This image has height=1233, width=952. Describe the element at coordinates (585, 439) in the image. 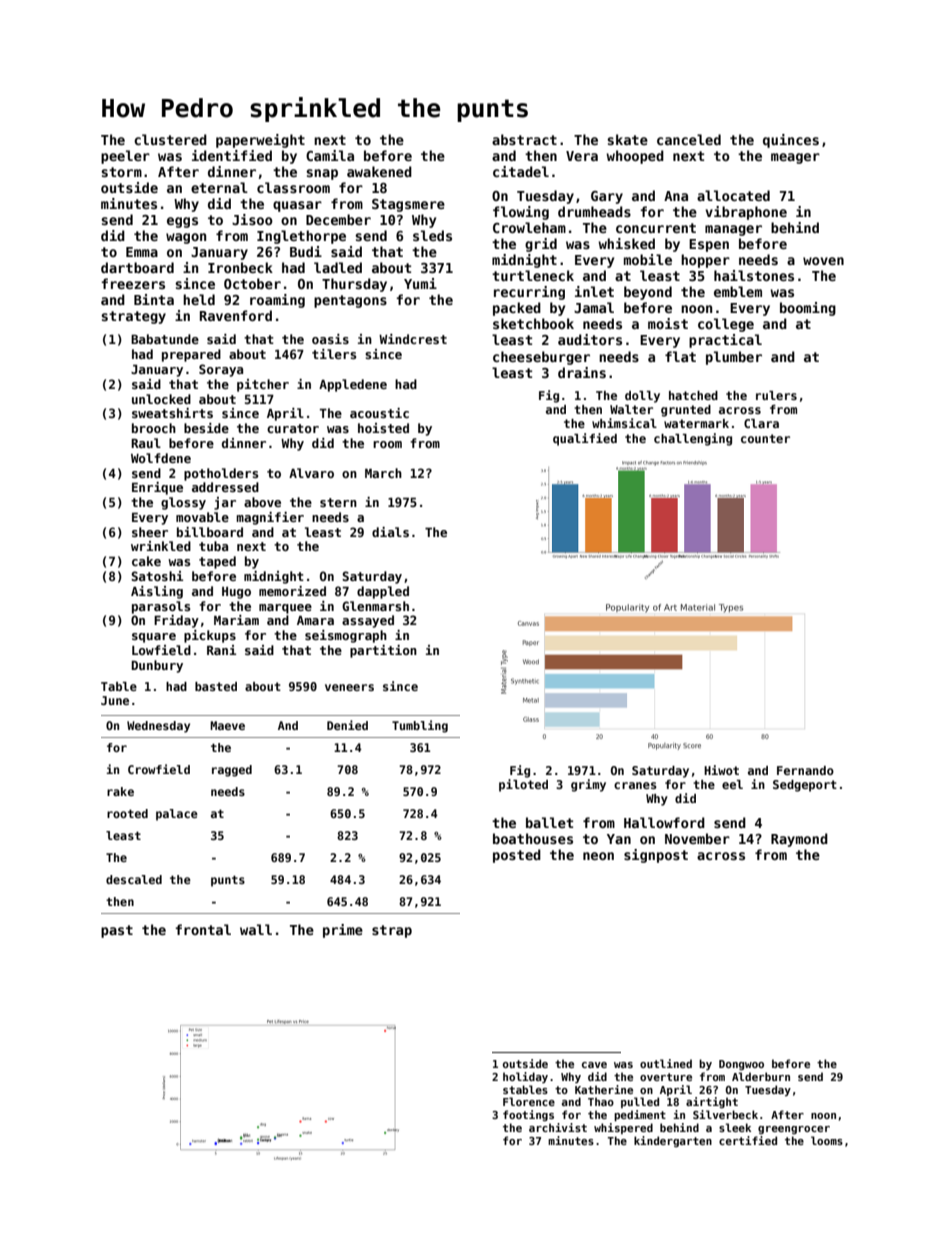

I see `qualified` at that location.
